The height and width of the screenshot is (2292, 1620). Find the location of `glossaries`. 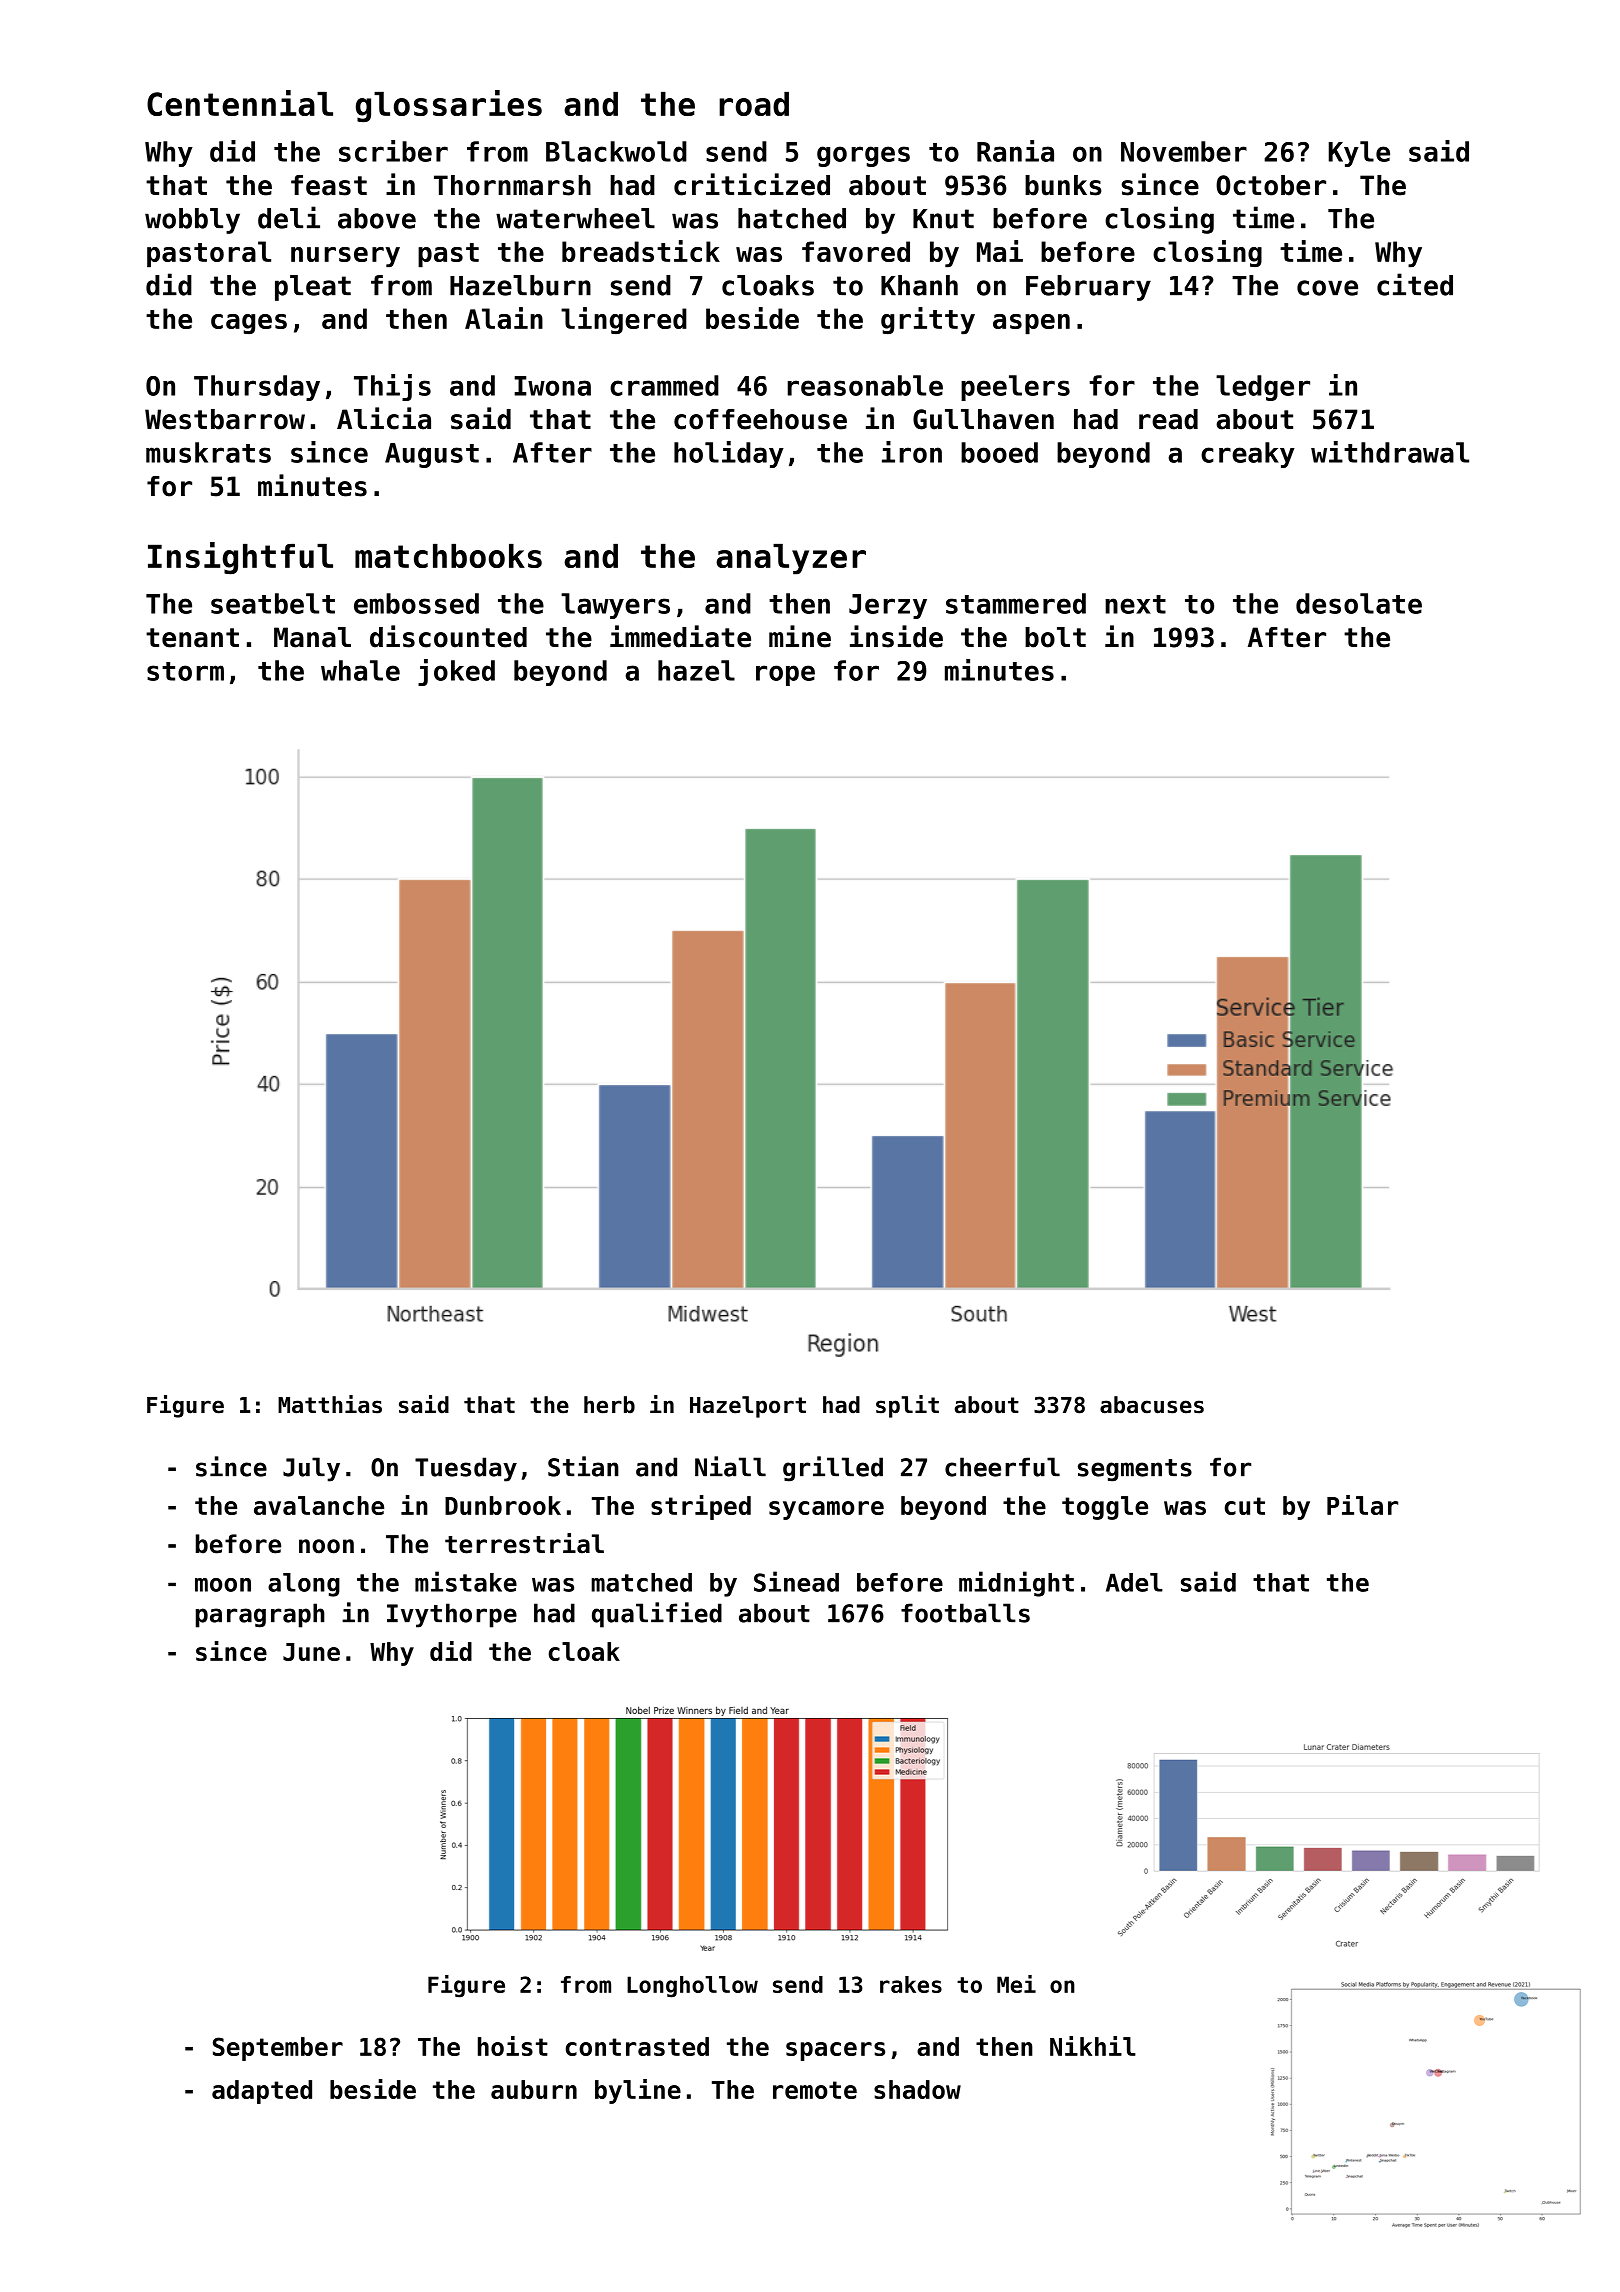

glossaries is located at coordinates (449, 106).
